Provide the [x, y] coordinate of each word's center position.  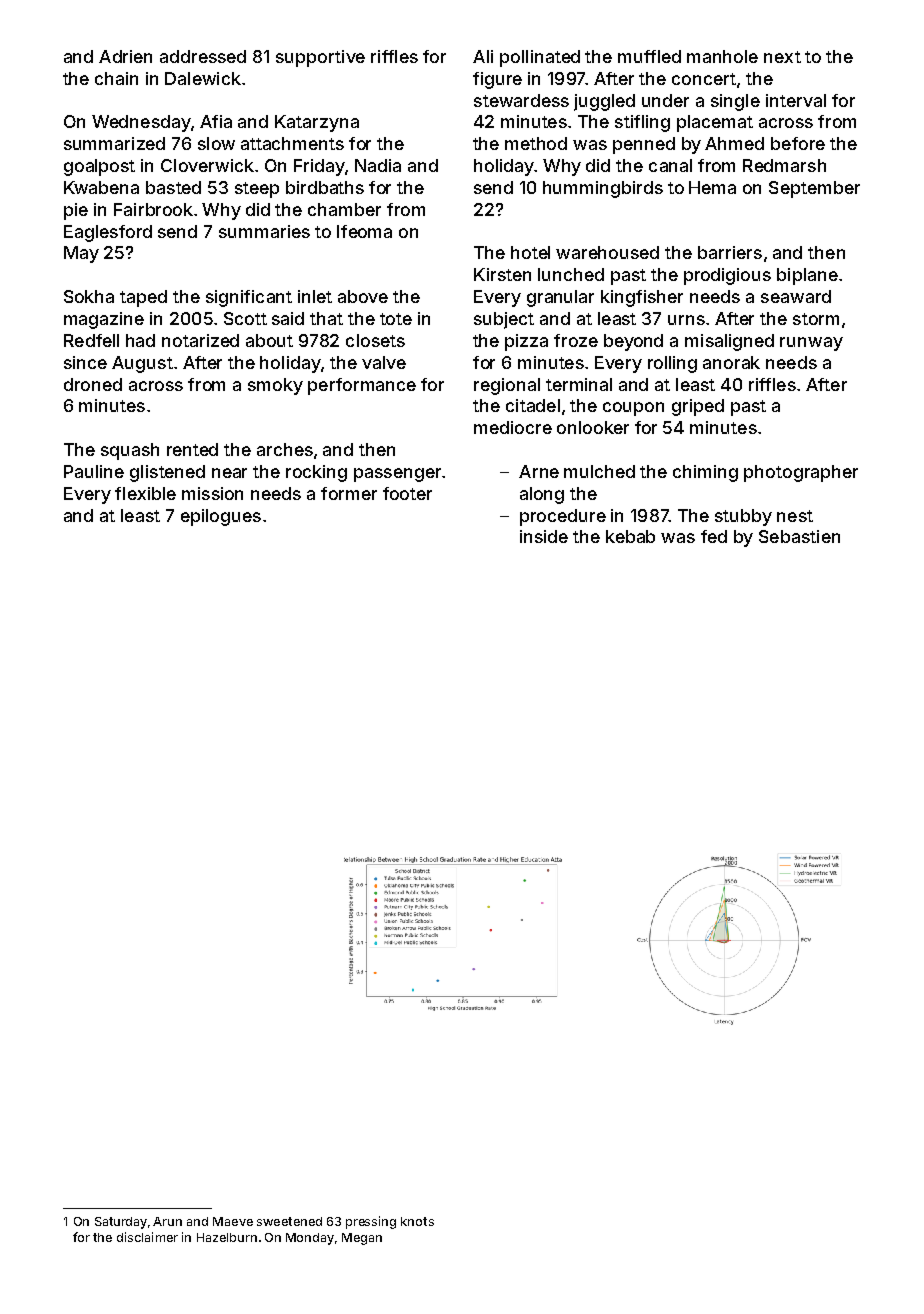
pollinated [540, 58]
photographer [801, 473]
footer [407, 493]
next [782, 57]
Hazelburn [227, 1237]
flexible [145, 493]
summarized [114, 143]
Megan [362, 1239]
